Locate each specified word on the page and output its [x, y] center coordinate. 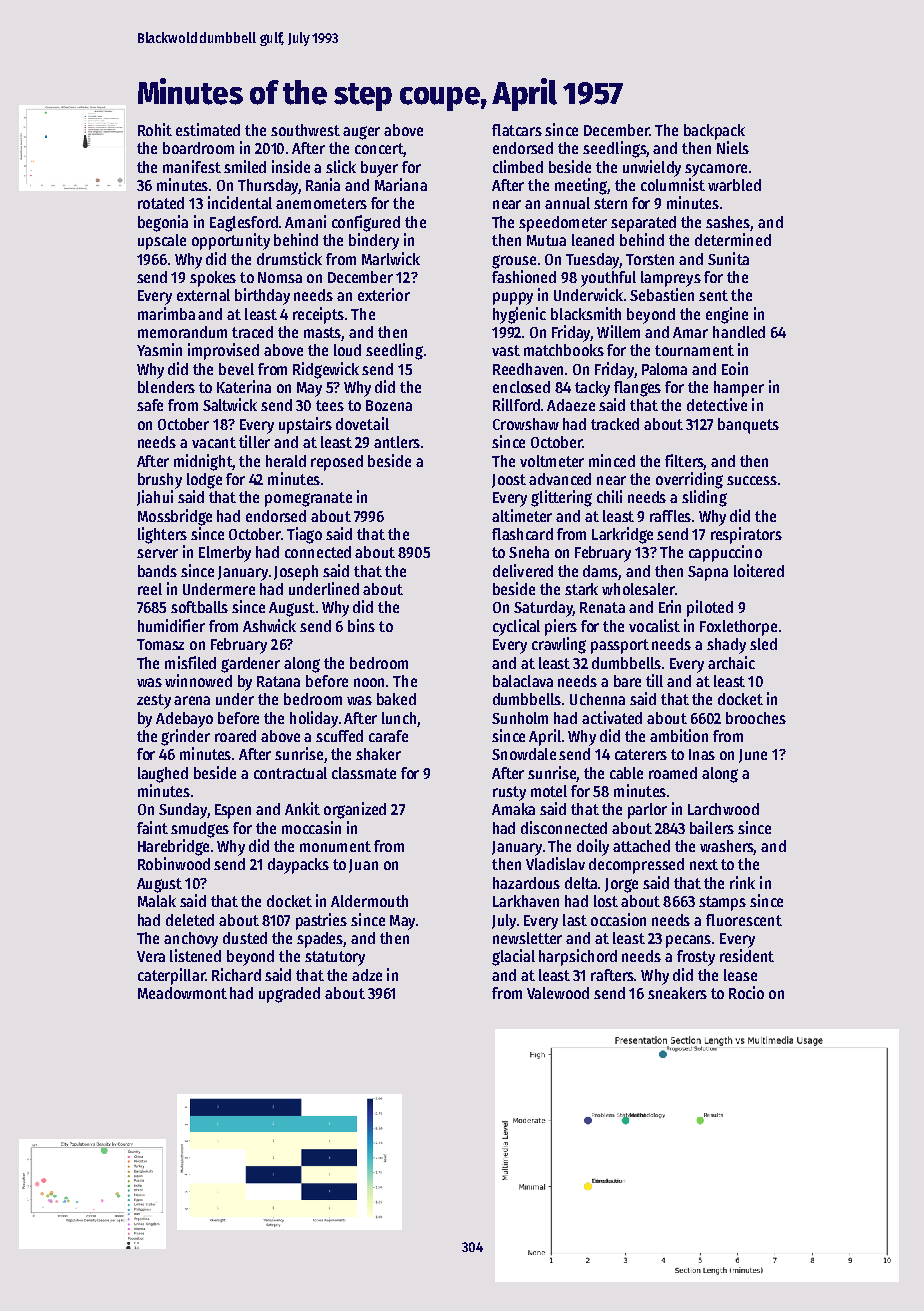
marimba [166, 313]
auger [361, 133]
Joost [509, 481]
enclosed [521, 387]
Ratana [278, 681]
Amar [690, 332]
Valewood [558, 993]
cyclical [516, 627]
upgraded [289, 995]
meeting [581, 186]
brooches [756, 718]
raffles [670, 516]
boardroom [198, 148]
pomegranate [308, 499]
